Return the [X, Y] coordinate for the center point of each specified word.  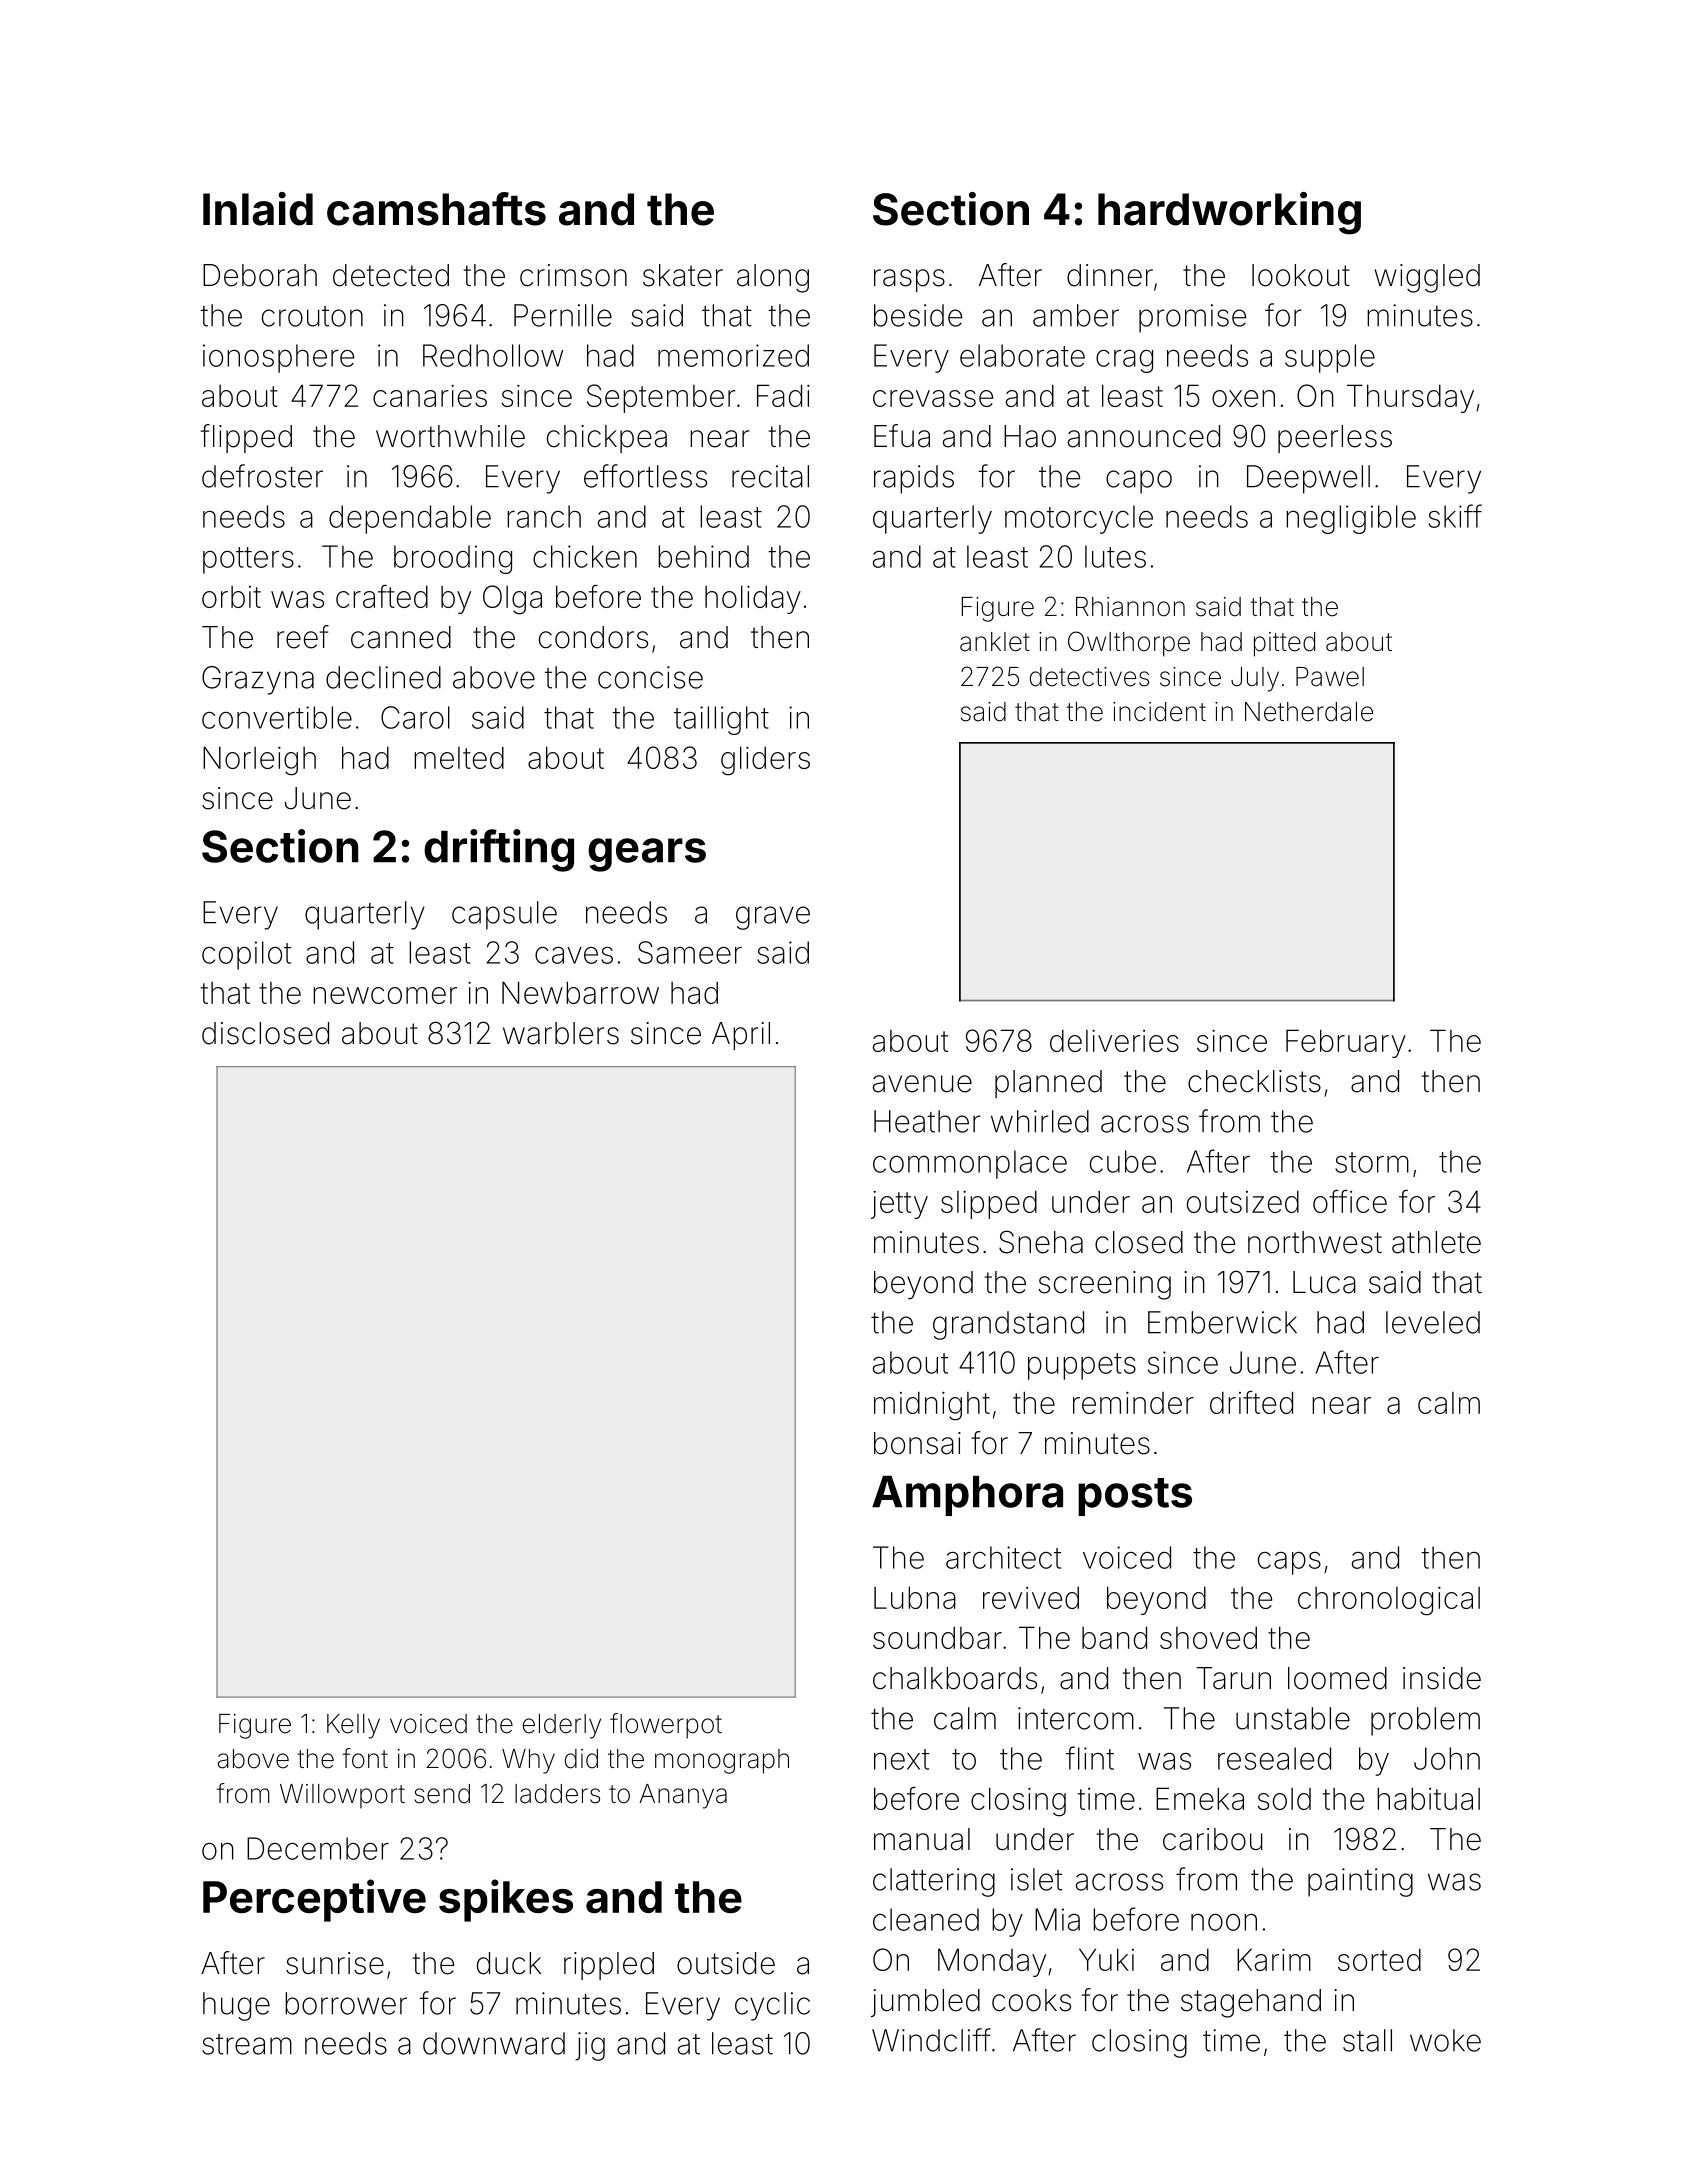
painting [1360, 1882]
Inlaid [258, 209]
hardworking [1229, 213]
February [1346, 1043]
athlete [1436, 1242]
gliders [765, 761]
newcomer [385, 995]
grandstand [1008, 1325]
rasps [909, 280]
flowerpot [666, 1726]
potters [248, 560]
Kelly [353, 1726]
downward [494, 2043]
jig [590, 2046]
